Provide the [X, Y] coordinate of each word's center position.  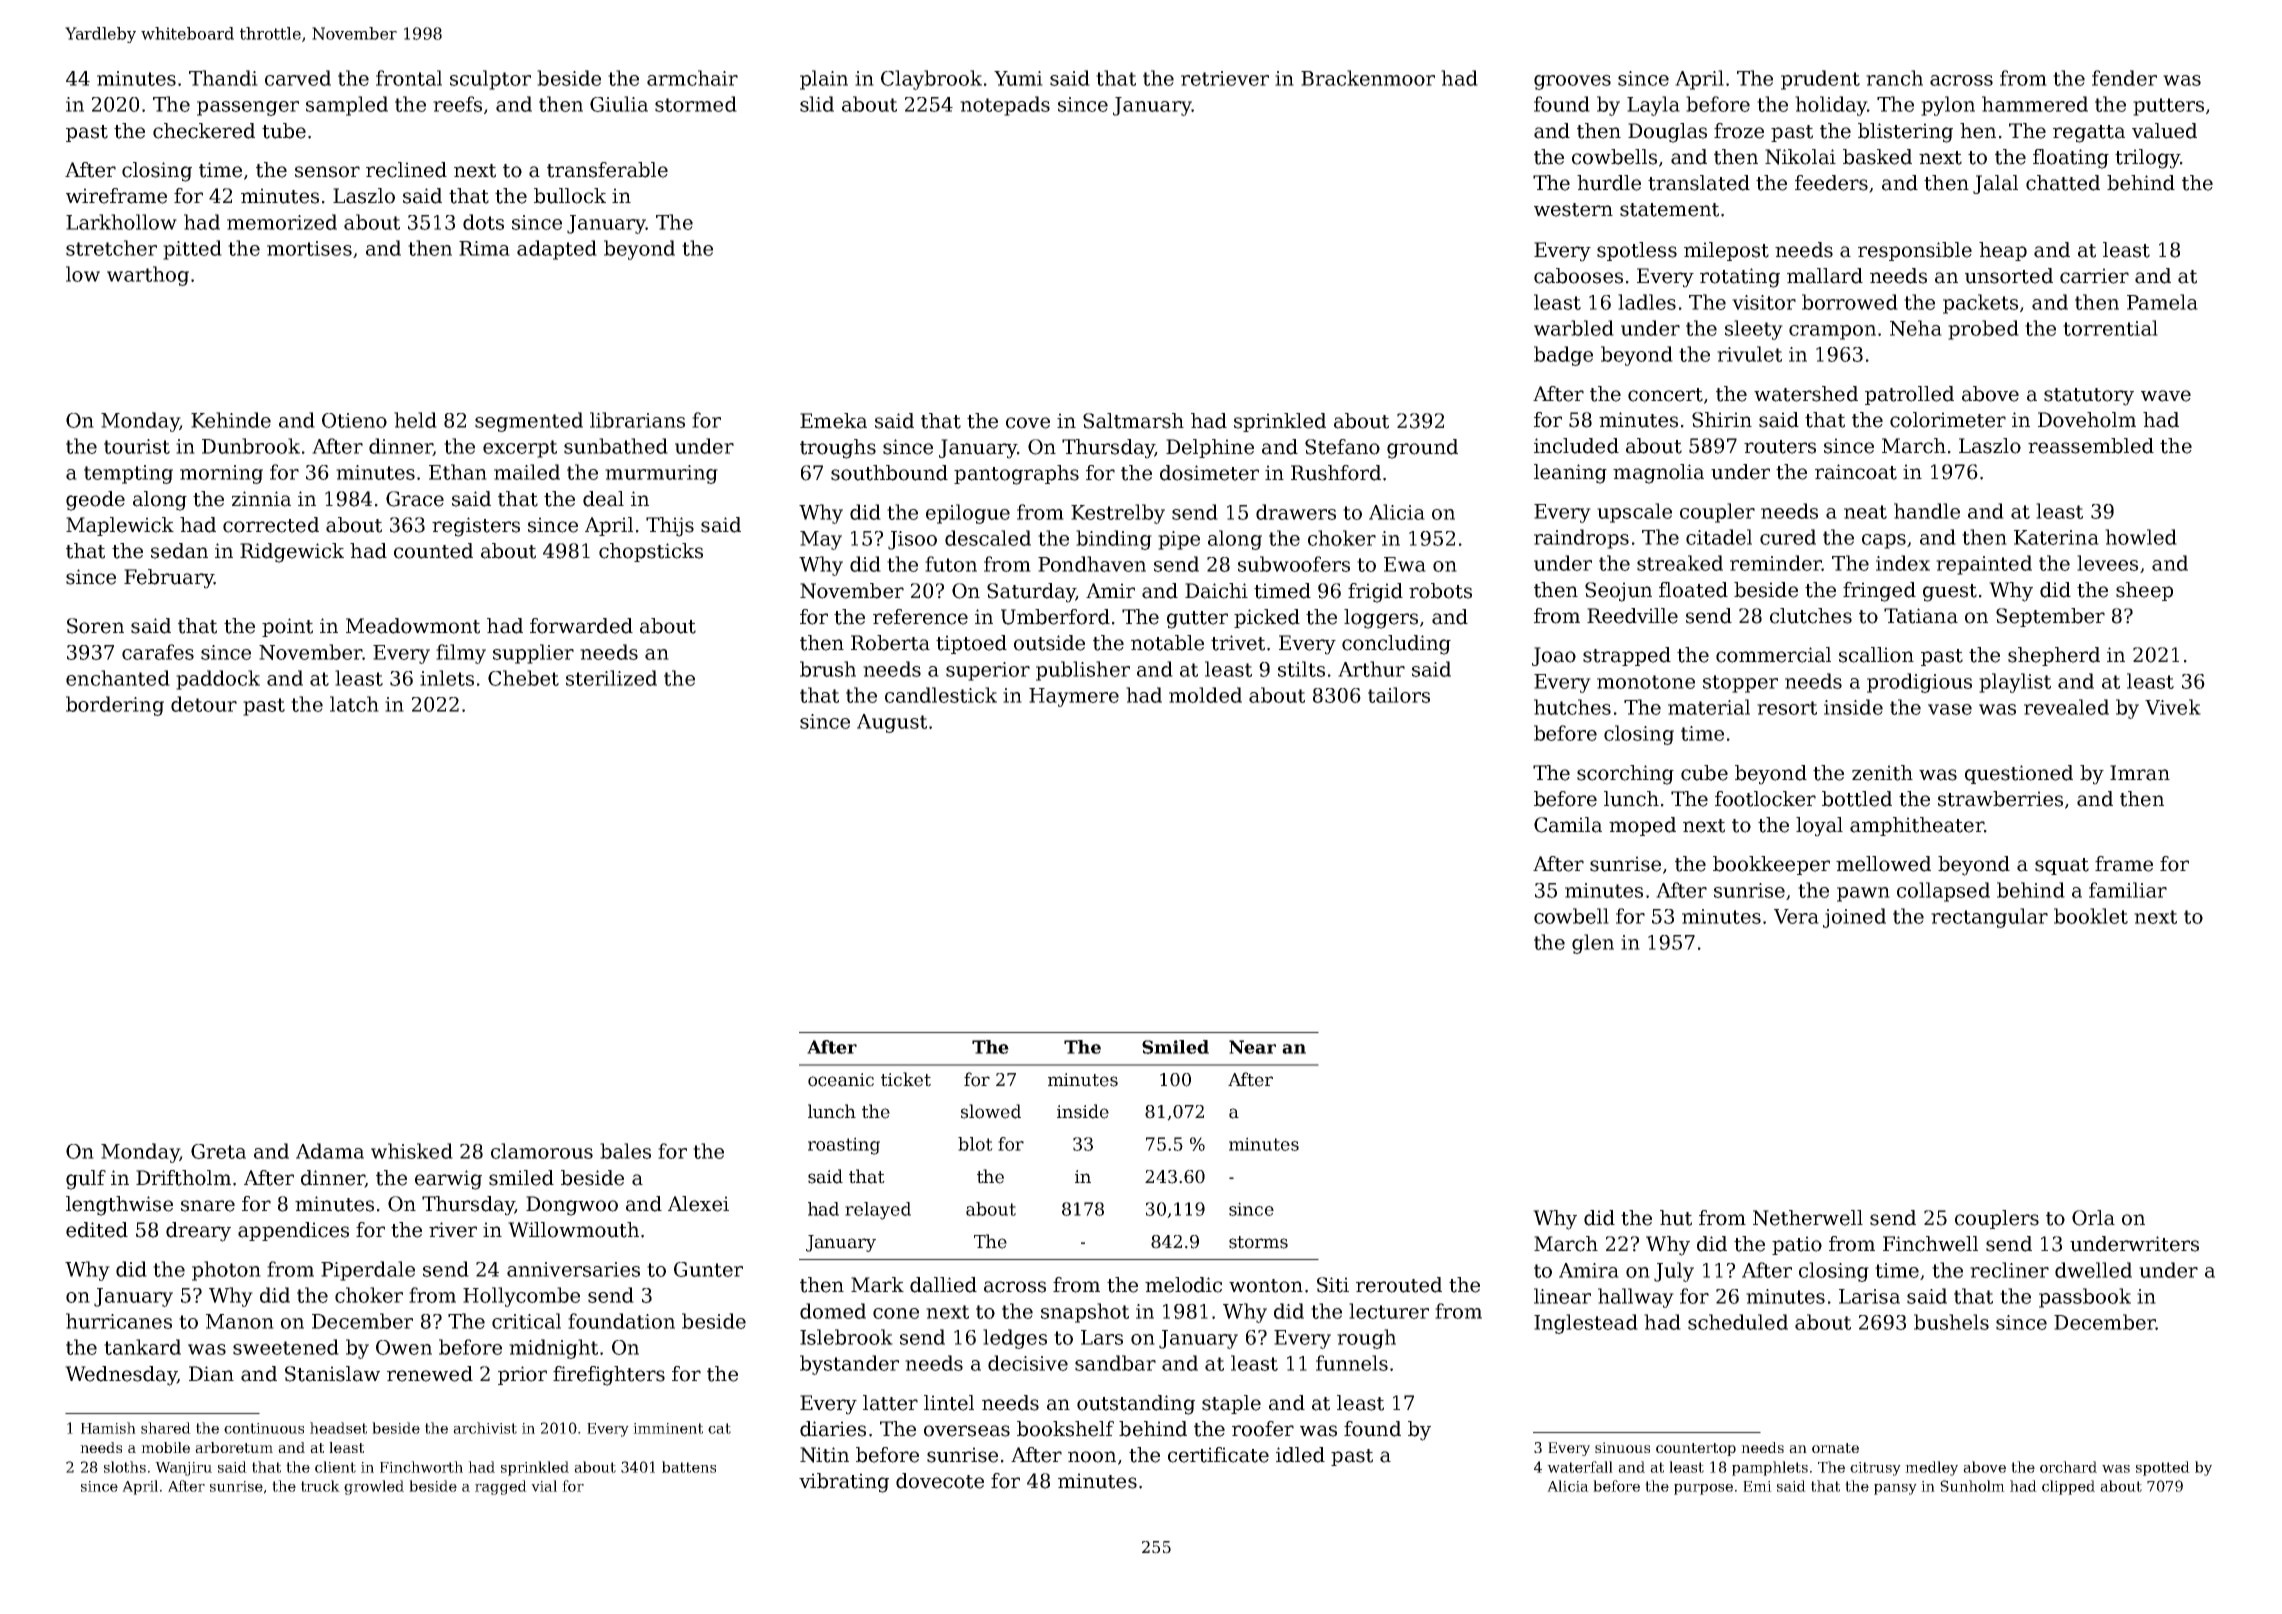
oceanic [841, 1080]
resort [1787, 708]
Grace [415, 499]
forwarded [581, 626]
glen [1593, 944]
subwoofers [1294, 564]
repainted [1984, 565]
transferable [607, 170]
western [1573, 210]
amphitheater [1917, 826]
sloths [125, 1467]
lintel [949, 1403]
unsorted [2009, 276]
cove [1028, 423]
